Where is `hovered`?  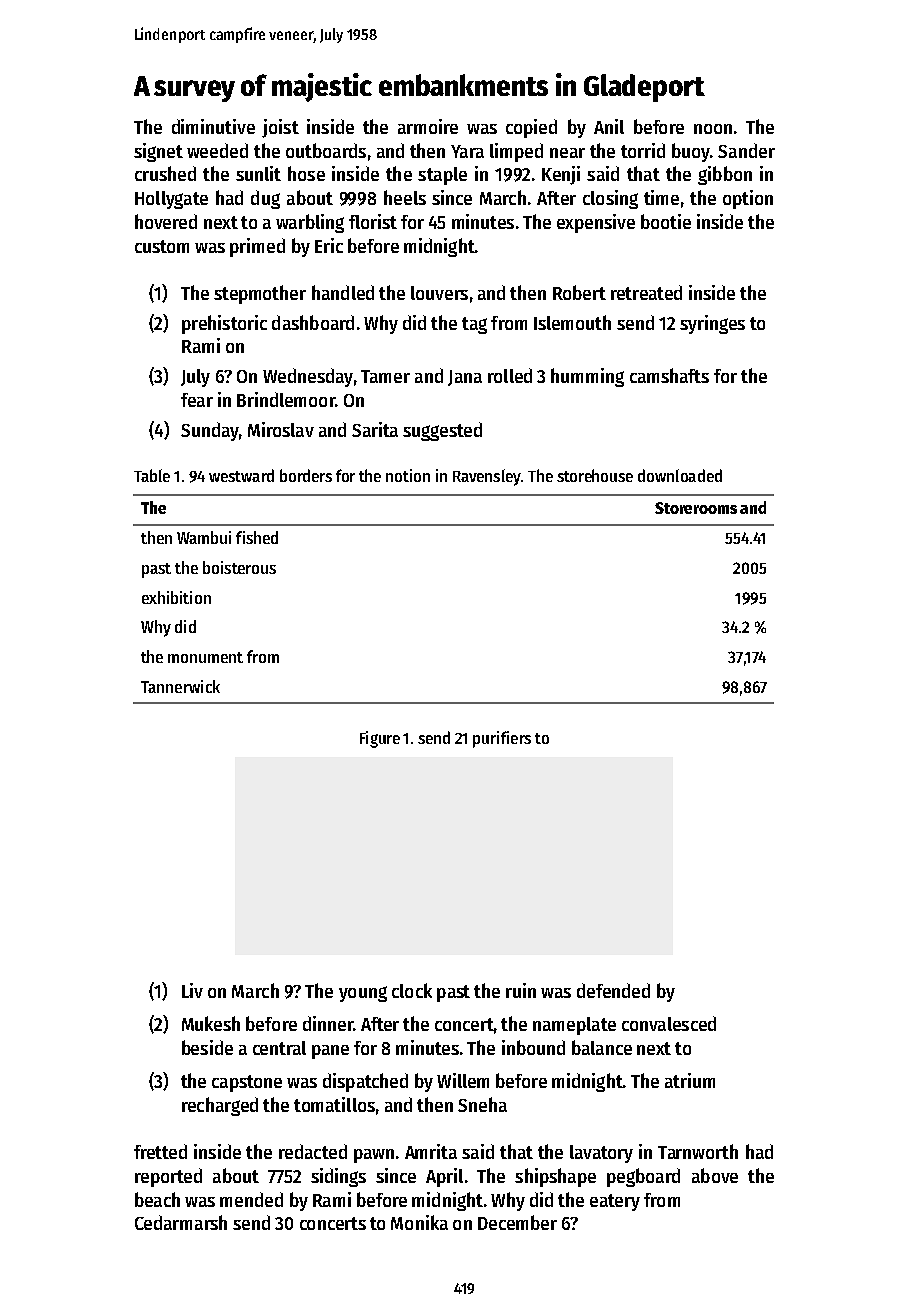
hovered is located at coordinates (166, 221).
